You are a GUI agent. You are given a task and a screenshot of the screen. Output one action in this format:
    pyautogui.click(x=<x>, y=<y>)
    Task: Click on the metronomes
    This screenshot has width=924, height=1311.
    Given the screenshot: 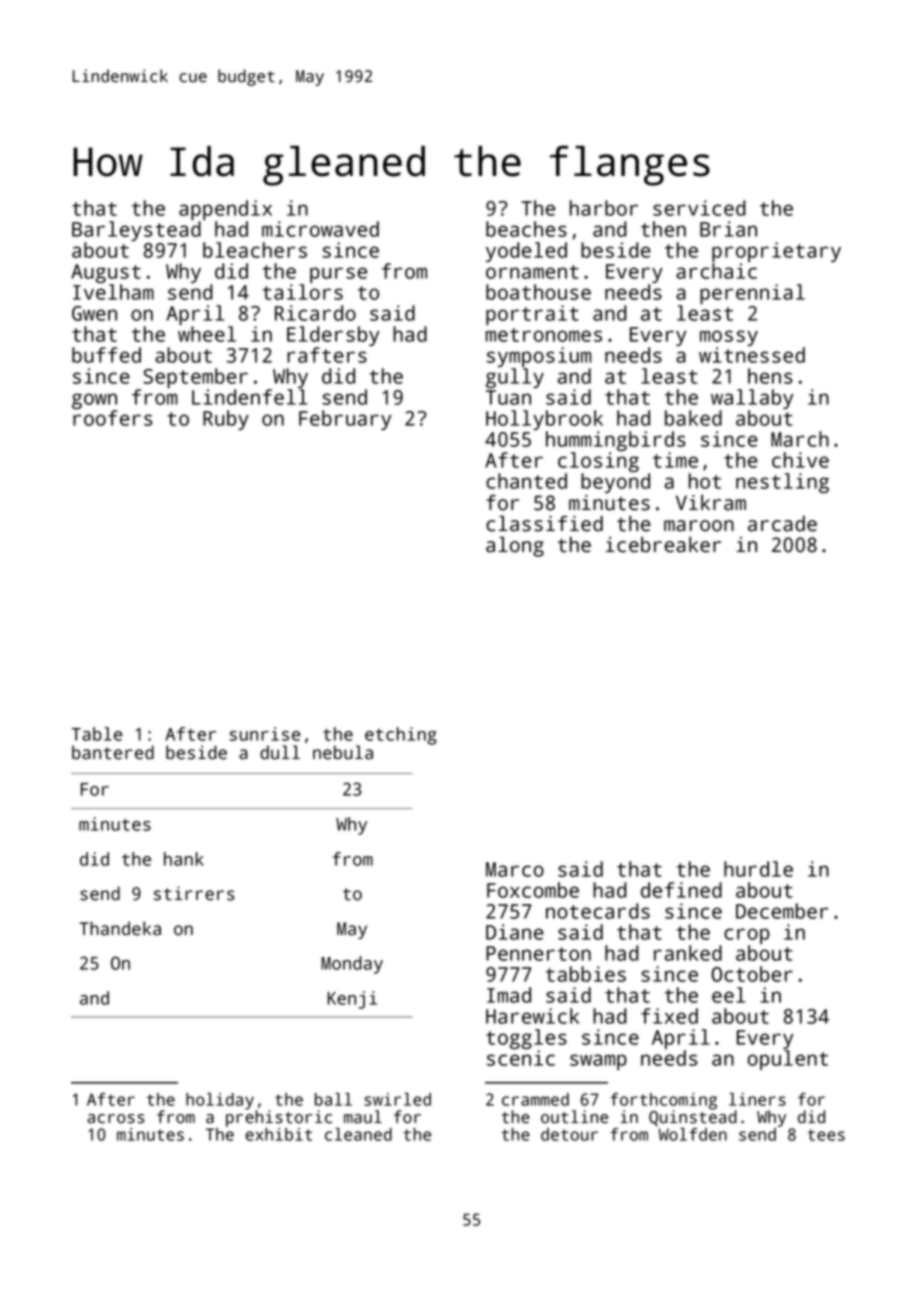 What is the action you would take?
    pyautogui.click(x=544, y=335)
